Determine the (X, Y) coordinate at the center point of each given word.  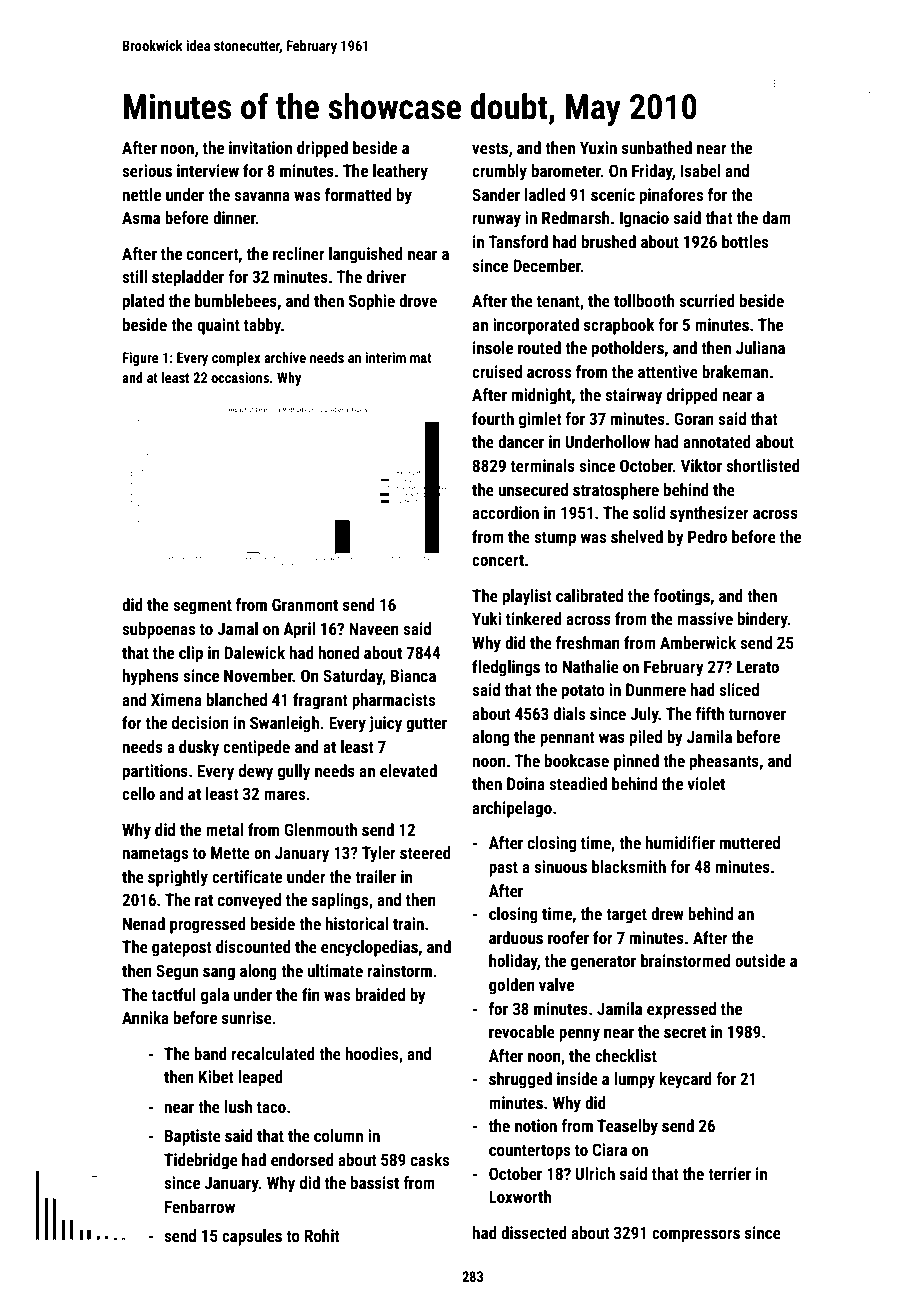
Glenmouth (320, 829)
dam (776, 217)
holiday (513, 962)
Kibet (216, 1076)
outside (760, 960)
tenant (558, 301)
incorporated (536, 326)
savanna (262, 196)
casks (430, 1159)
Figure (140, 359)
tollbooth (644, 300)
